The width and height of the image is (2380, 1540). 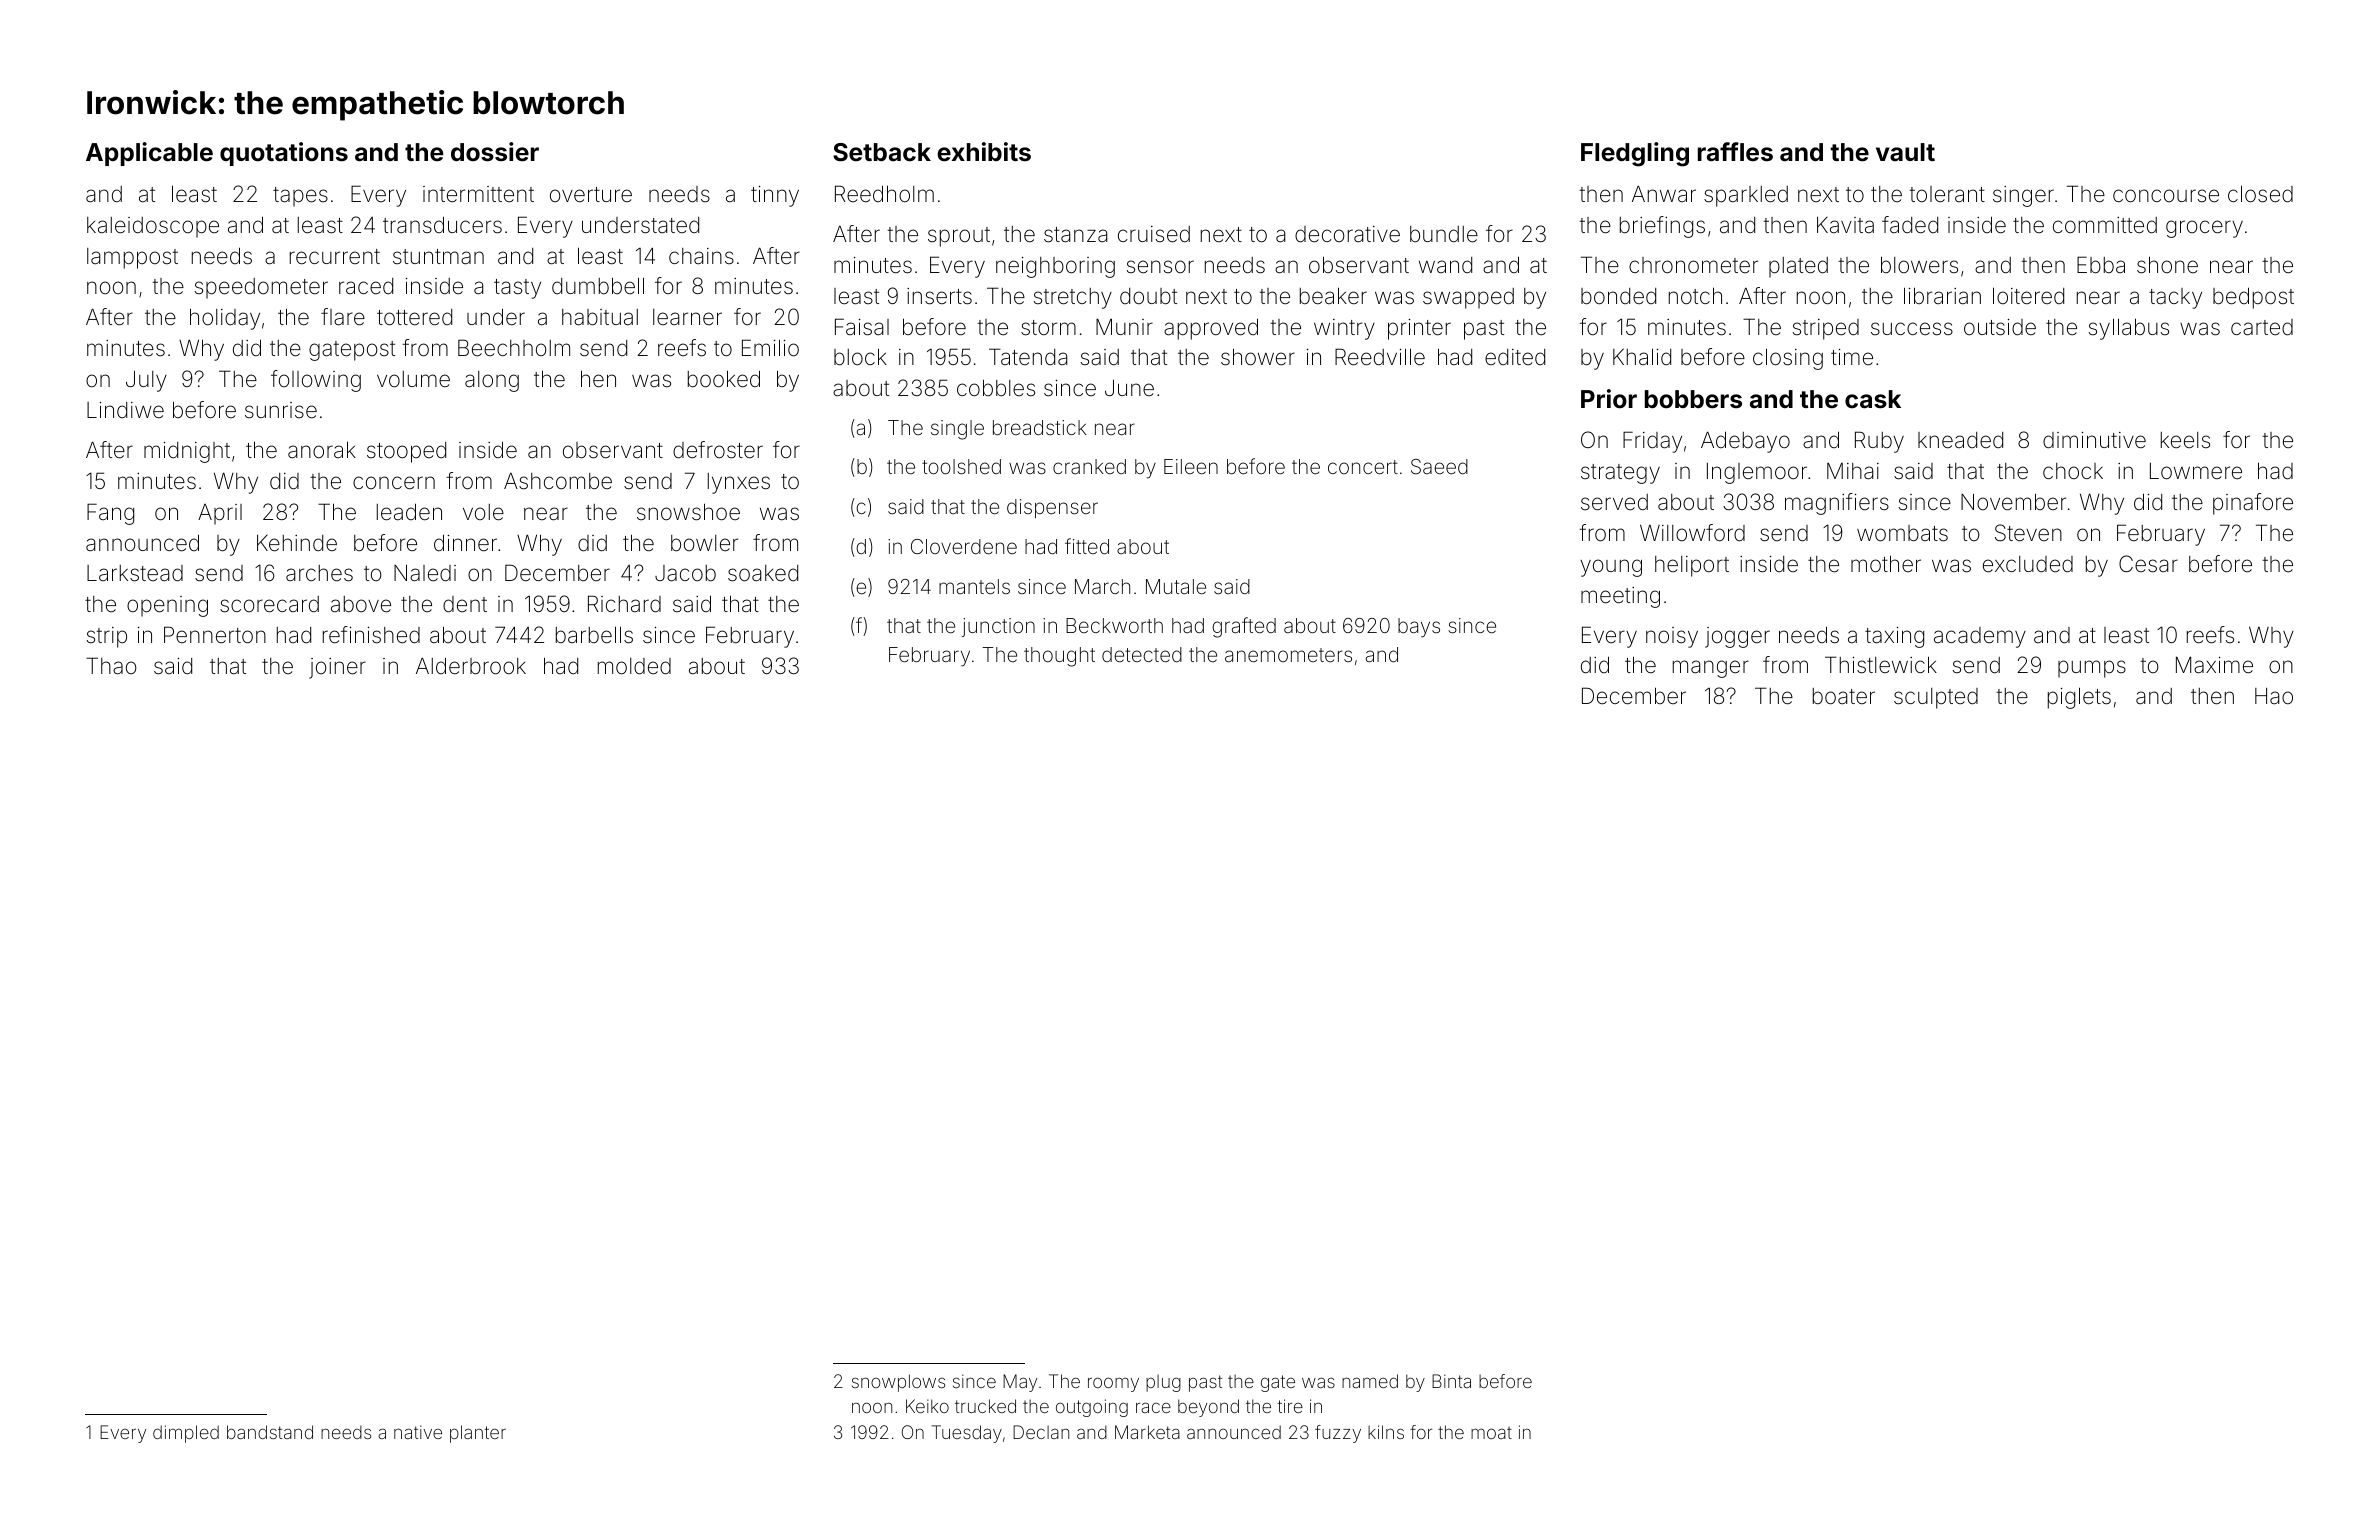 I want to click on Binta, so click(x=1451, y=1381).
